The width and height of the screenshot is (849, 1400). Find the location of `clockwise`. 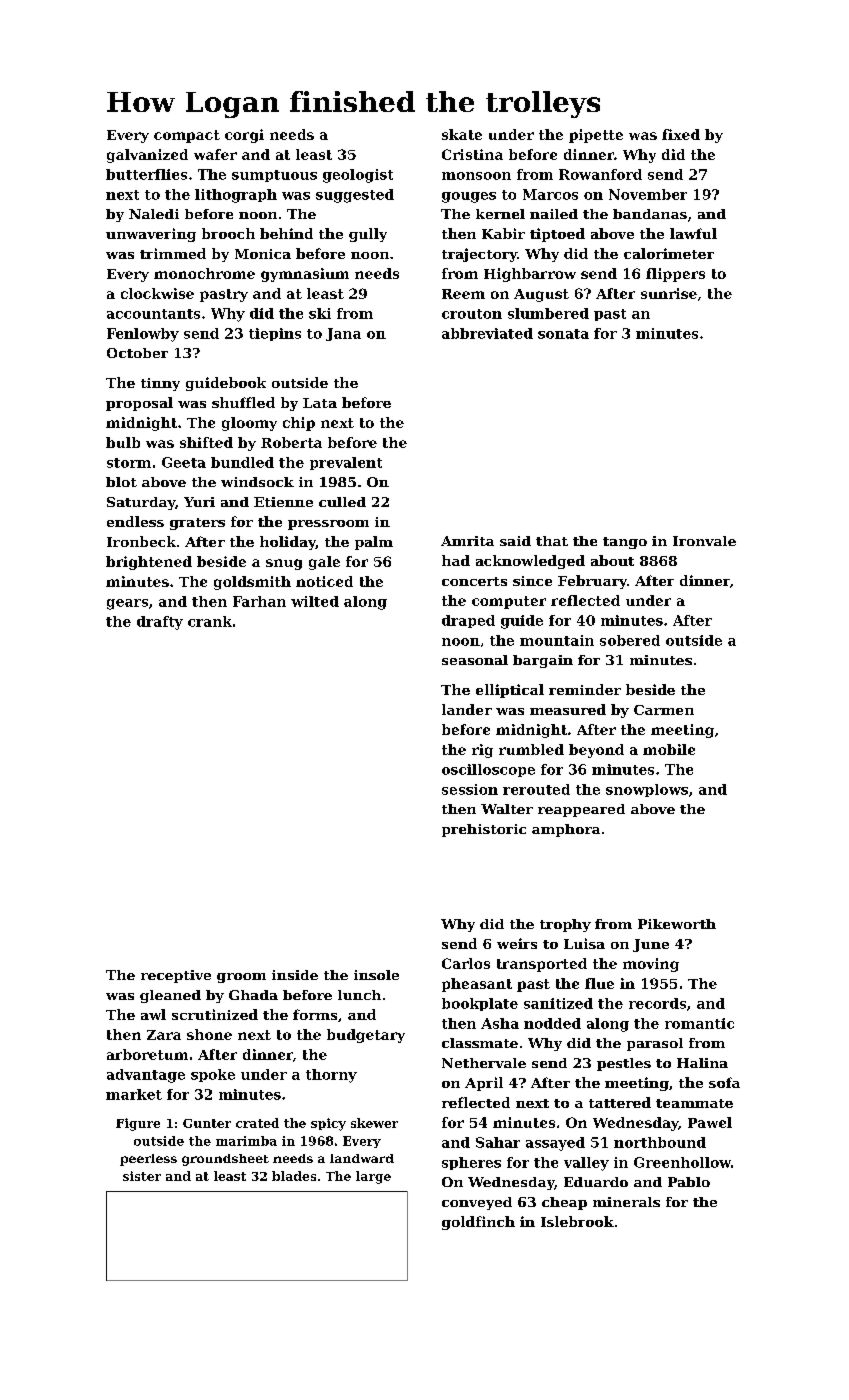

clockwise is located at coordinates (157, 293).
